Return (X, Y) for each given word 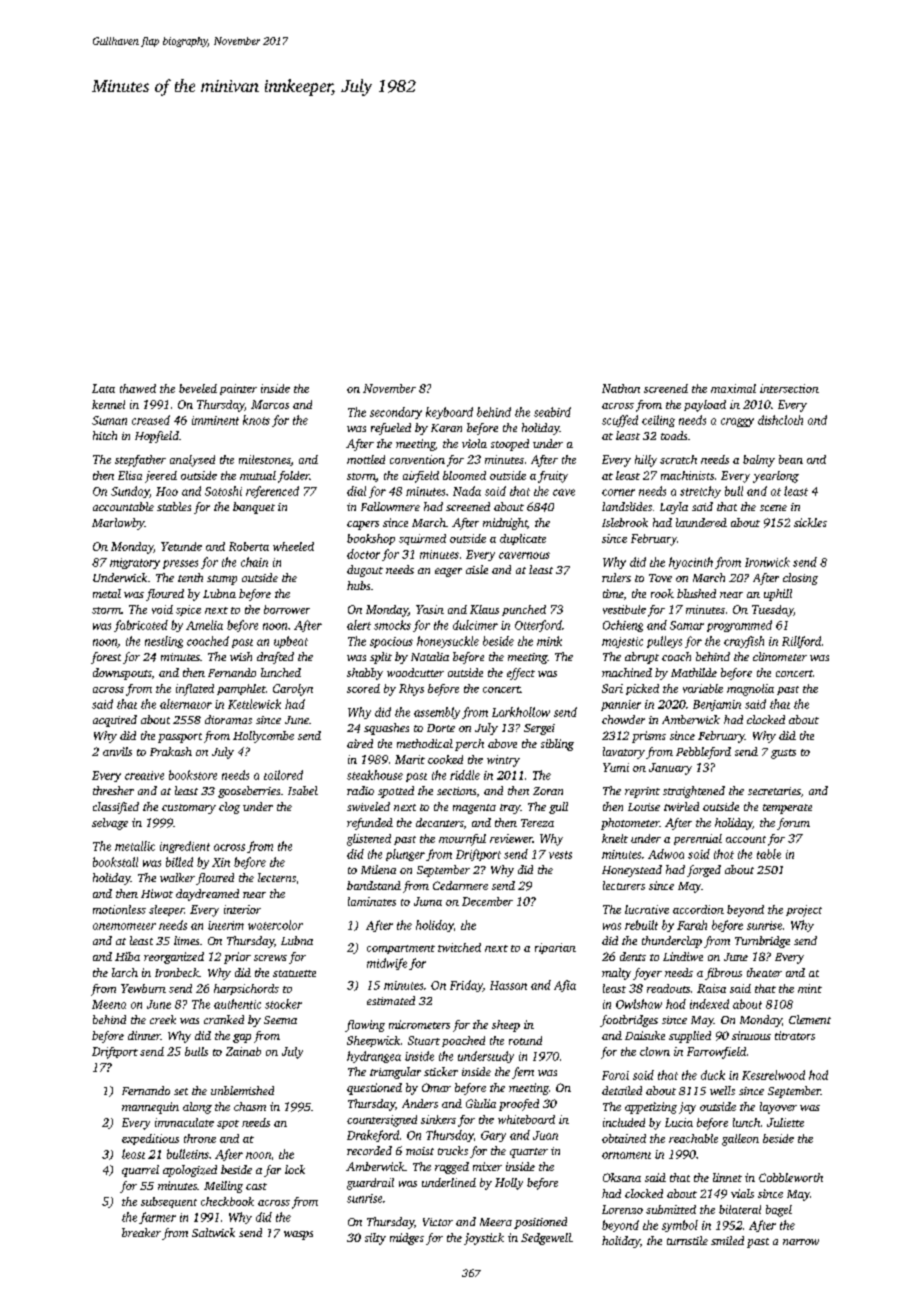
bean (791, 459)
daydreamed (207, 895)
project (804, 911)
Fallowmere (390, 506)
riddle (465, 775)
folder (293, 477)
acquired (115, 721)
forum (793, 824)
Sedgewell (546, 1239)
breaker (141, 1232)
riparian (555, 948)
